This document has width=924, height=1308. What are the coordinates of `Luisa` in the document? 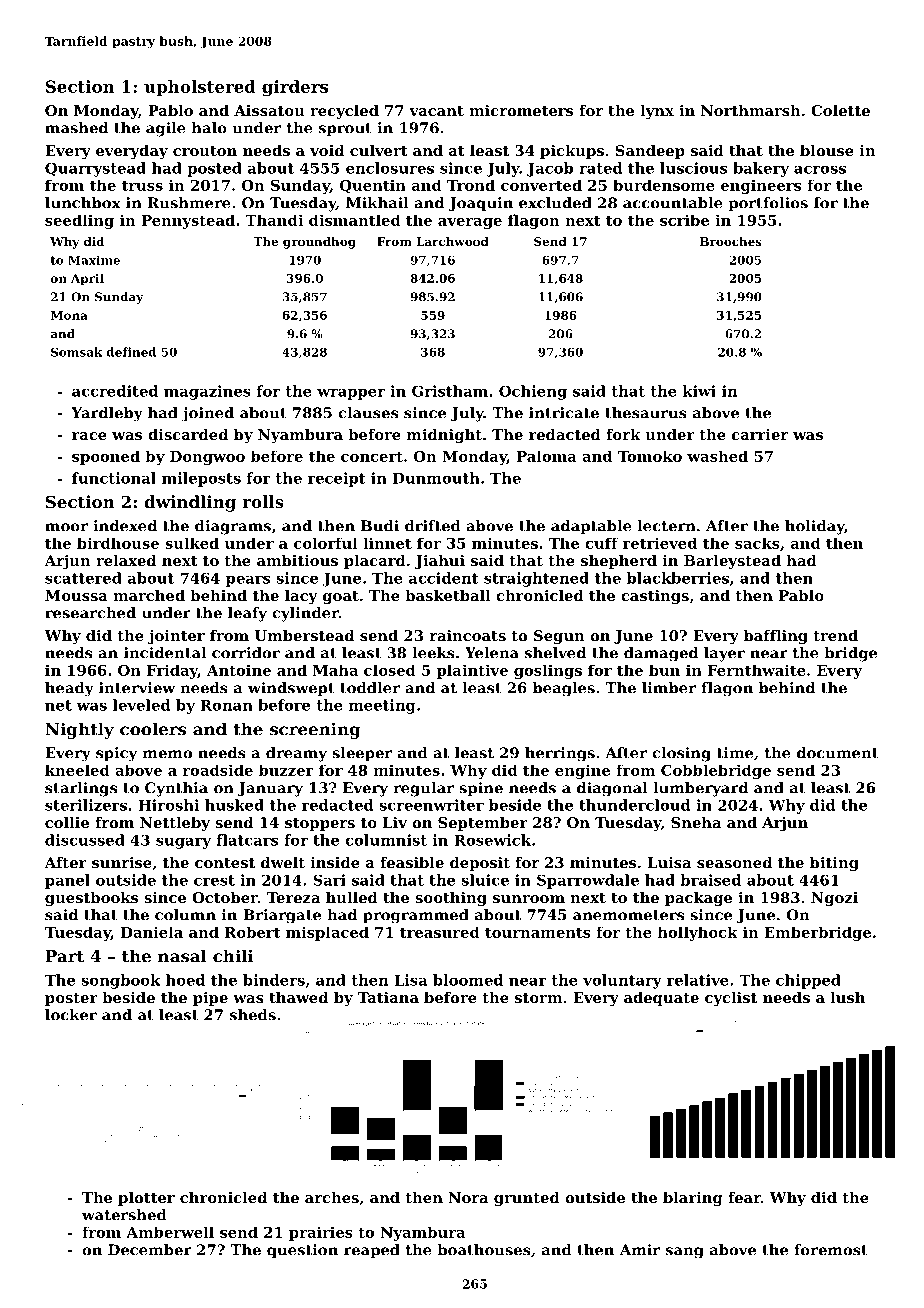 It's located at (669, 862).
